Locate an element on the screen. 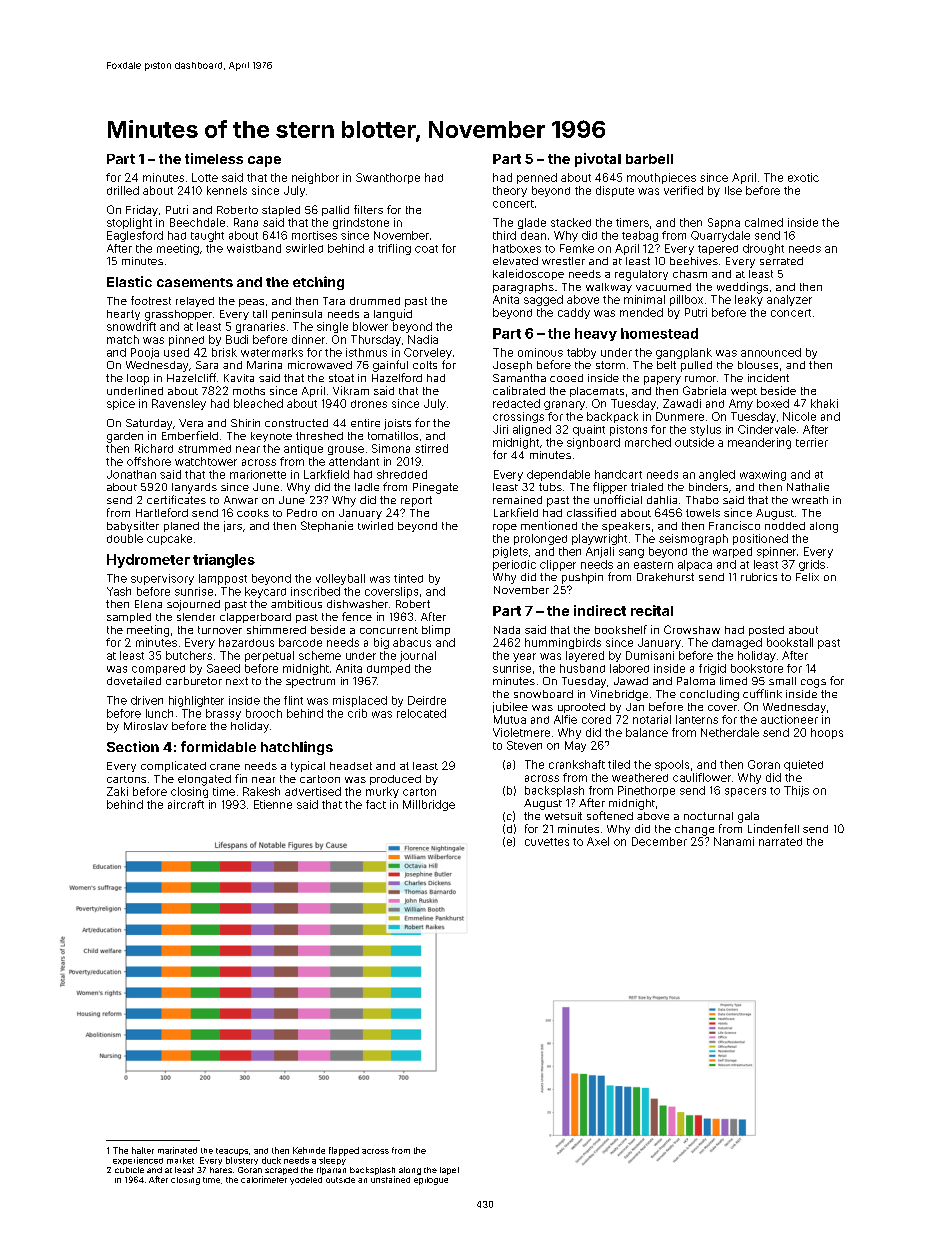 This screenshot has width=952, height=1233. serrated is located at coordinates (781, 261).
